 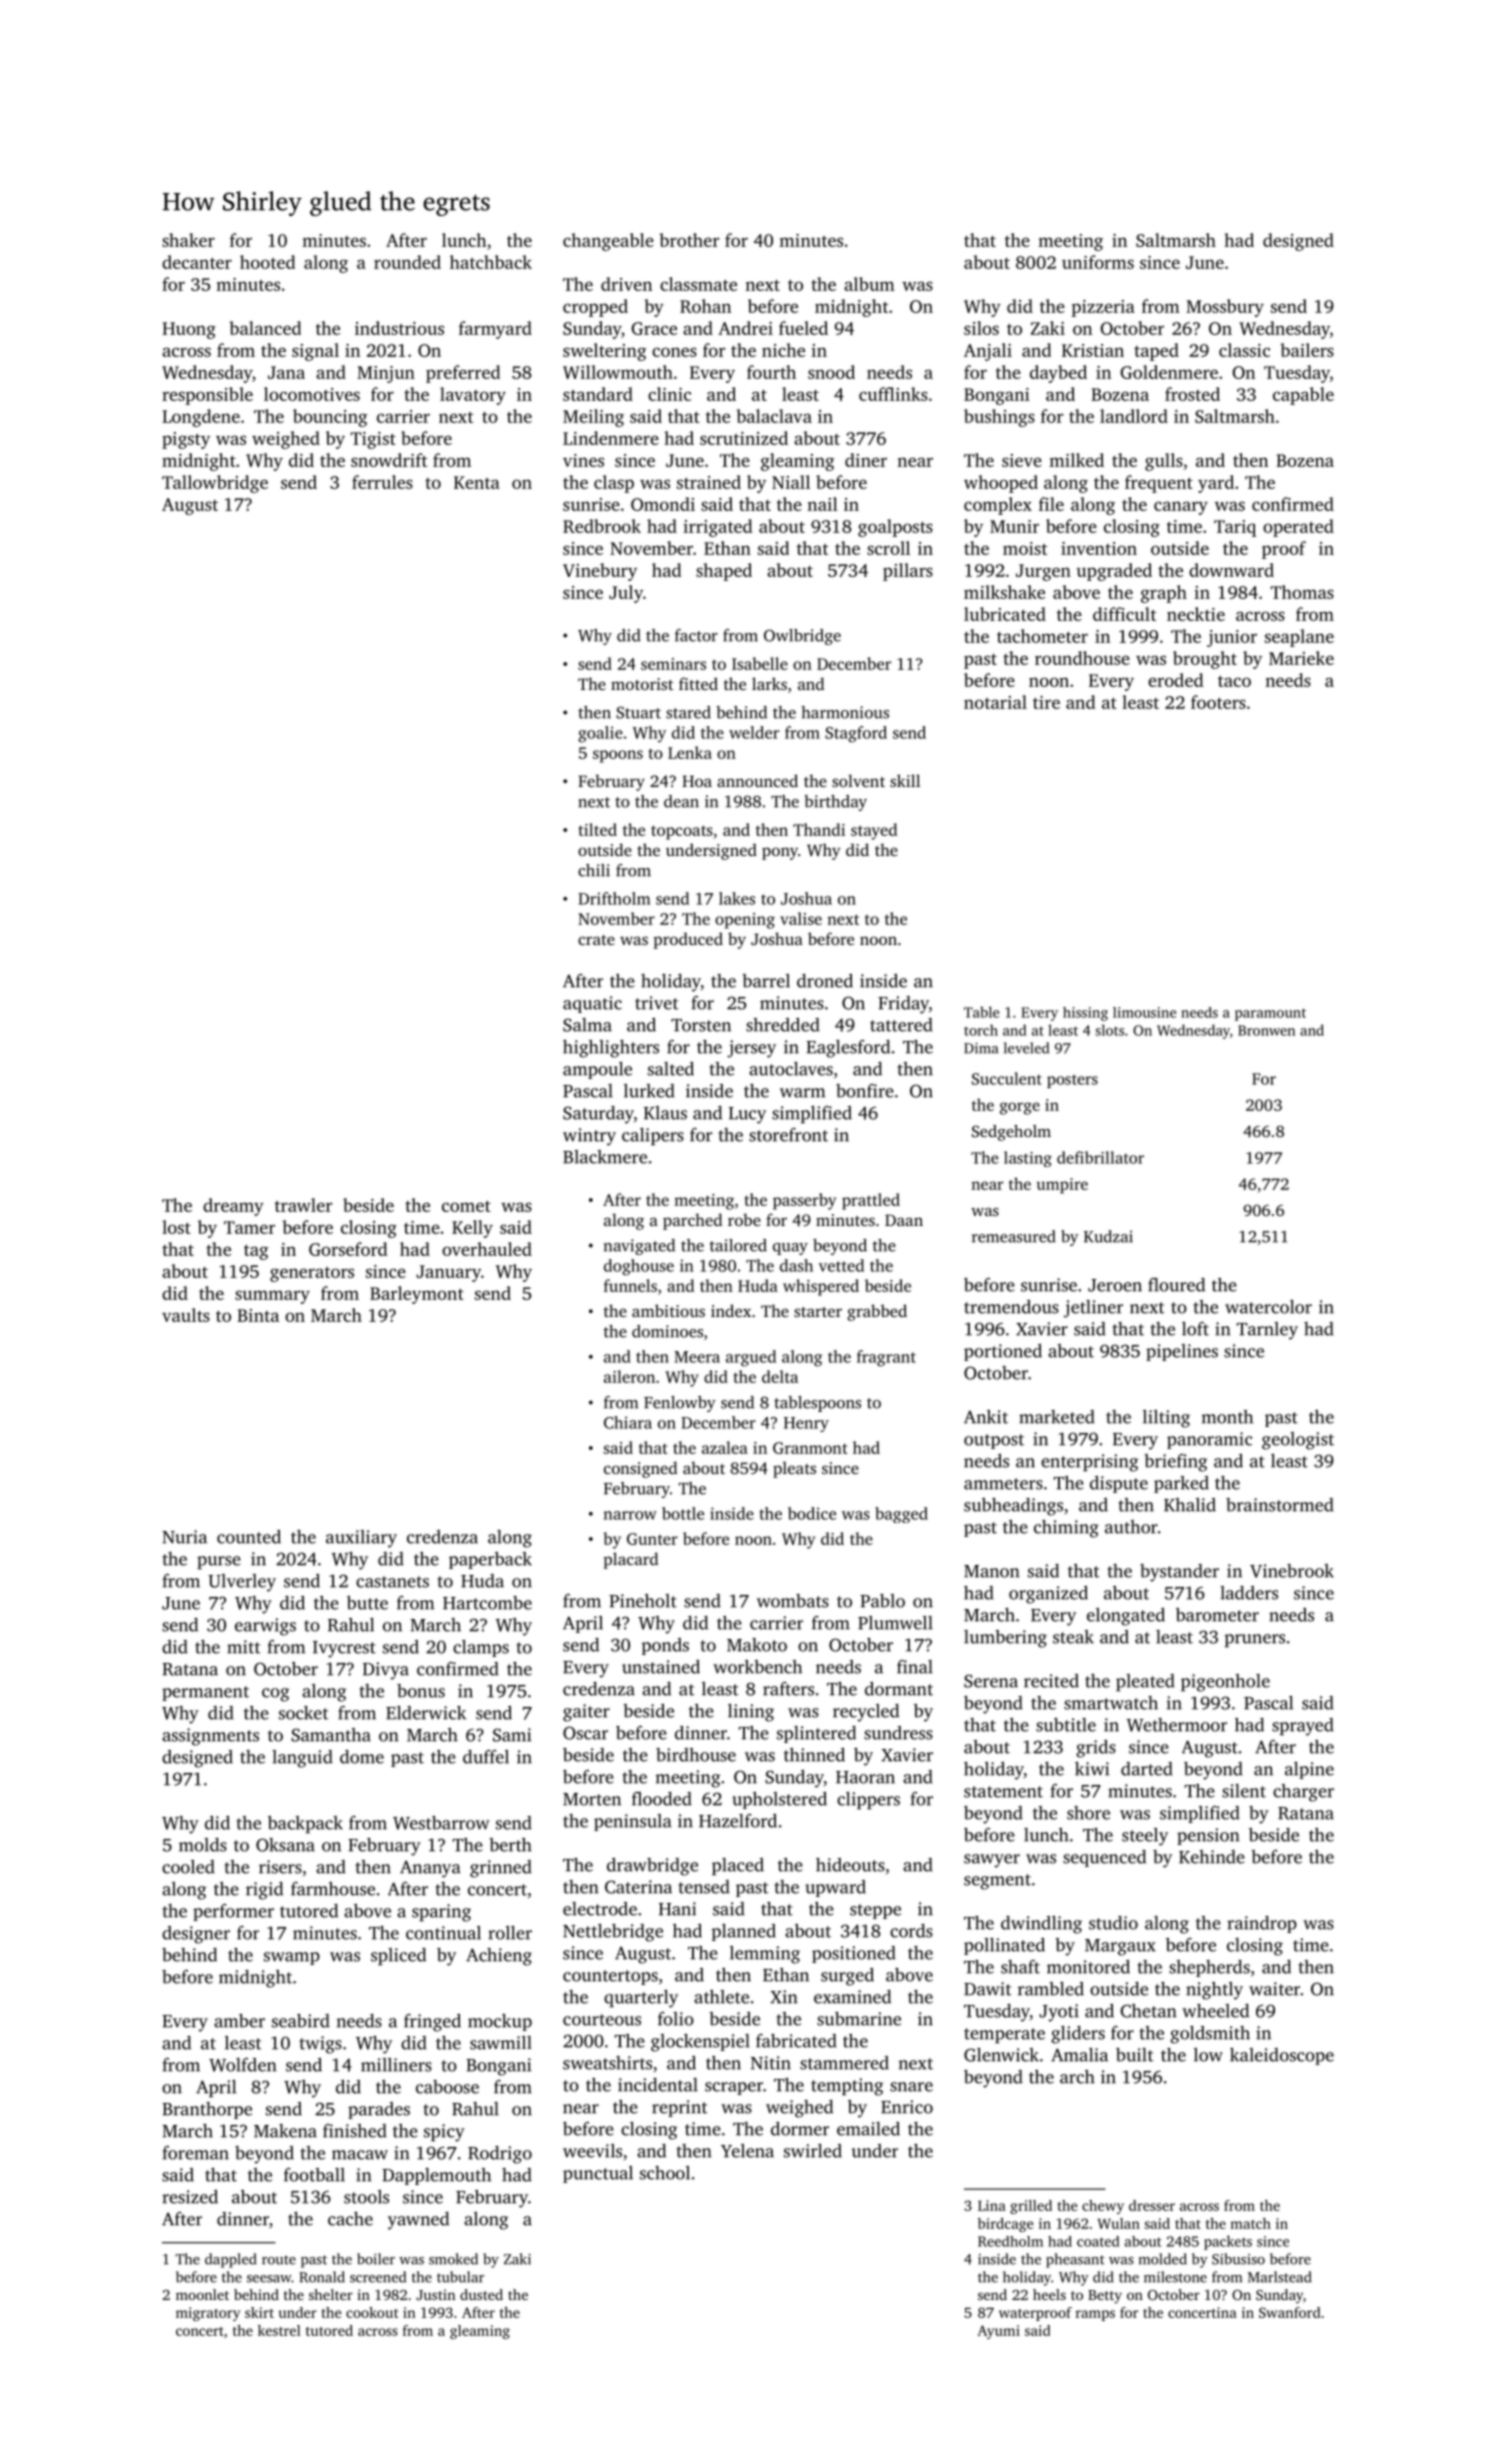 What do you see at coordinates (608, 242) in the screenshot?
I see `changeable` at bounding box center [608, 242].
